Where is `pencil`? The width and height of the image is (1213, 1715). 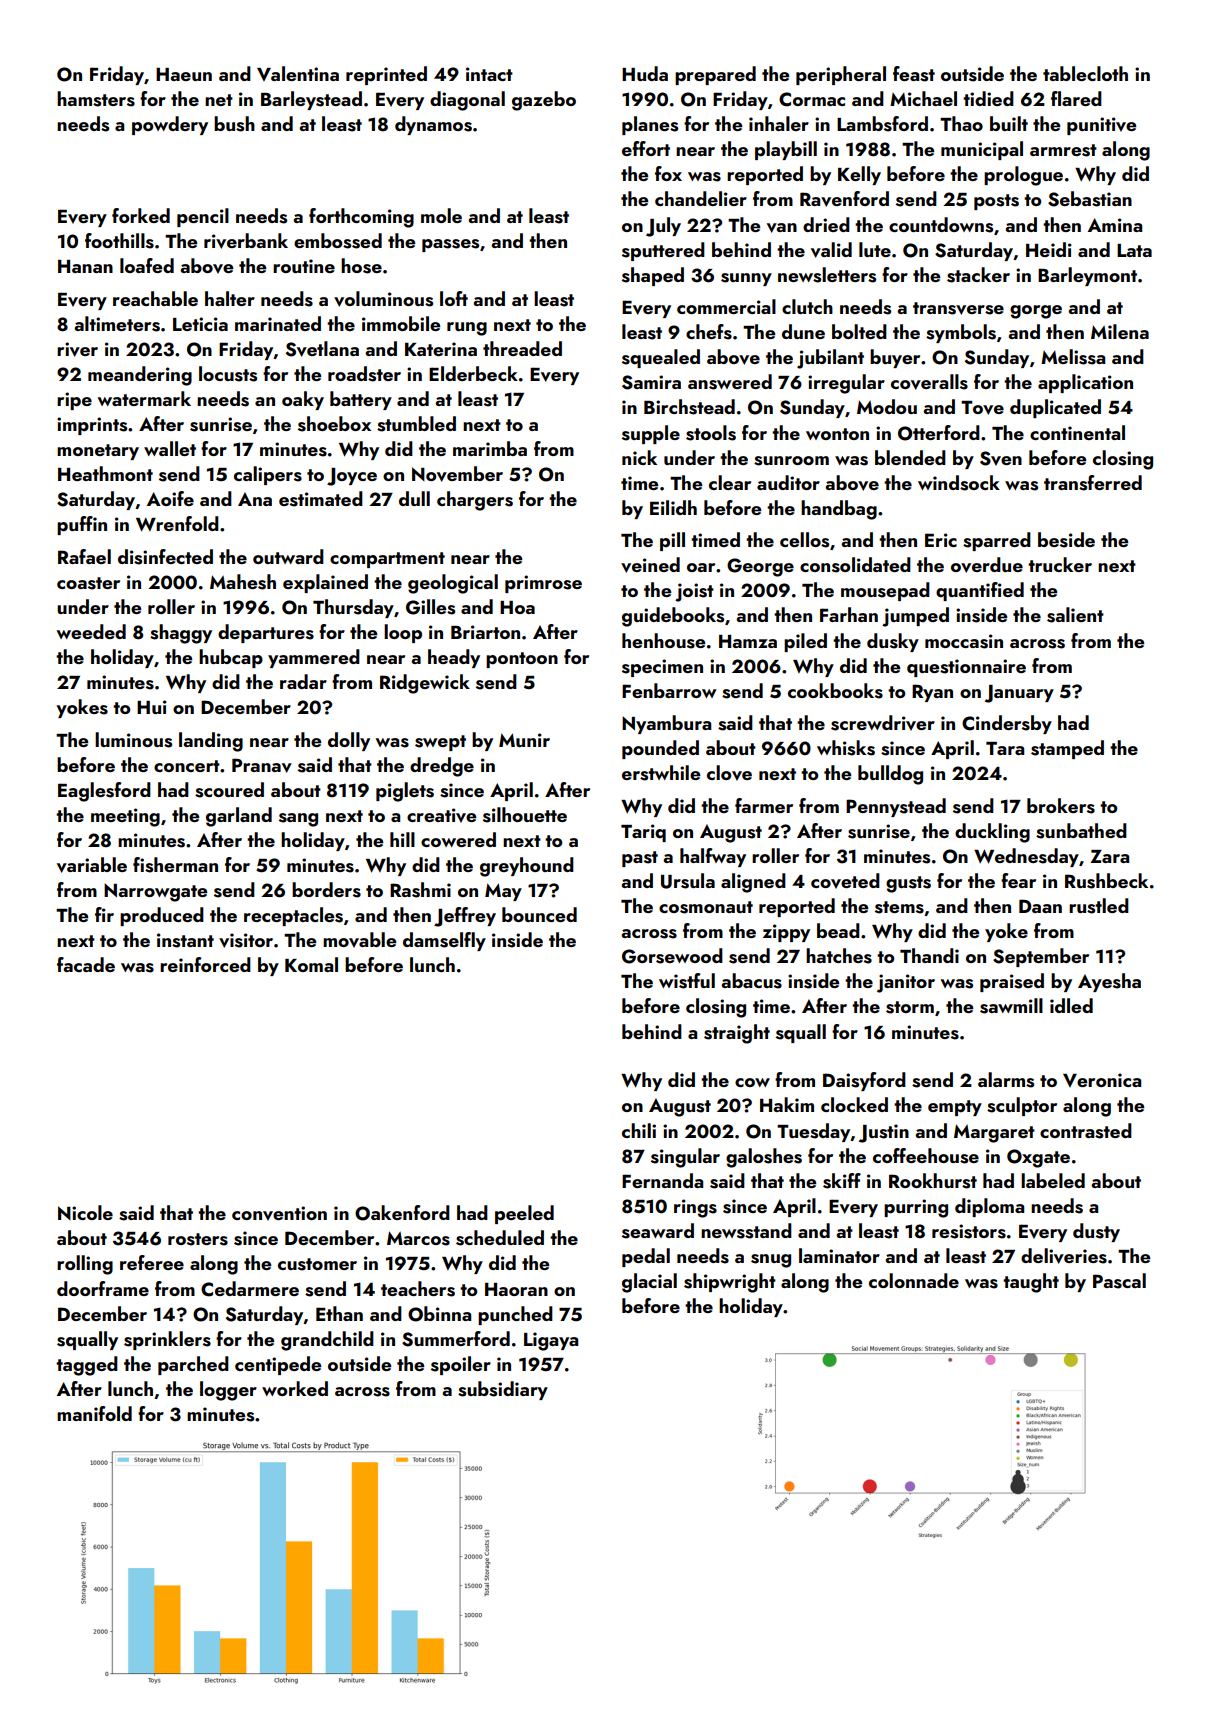
pencil is located at coordinates (203, 217).
